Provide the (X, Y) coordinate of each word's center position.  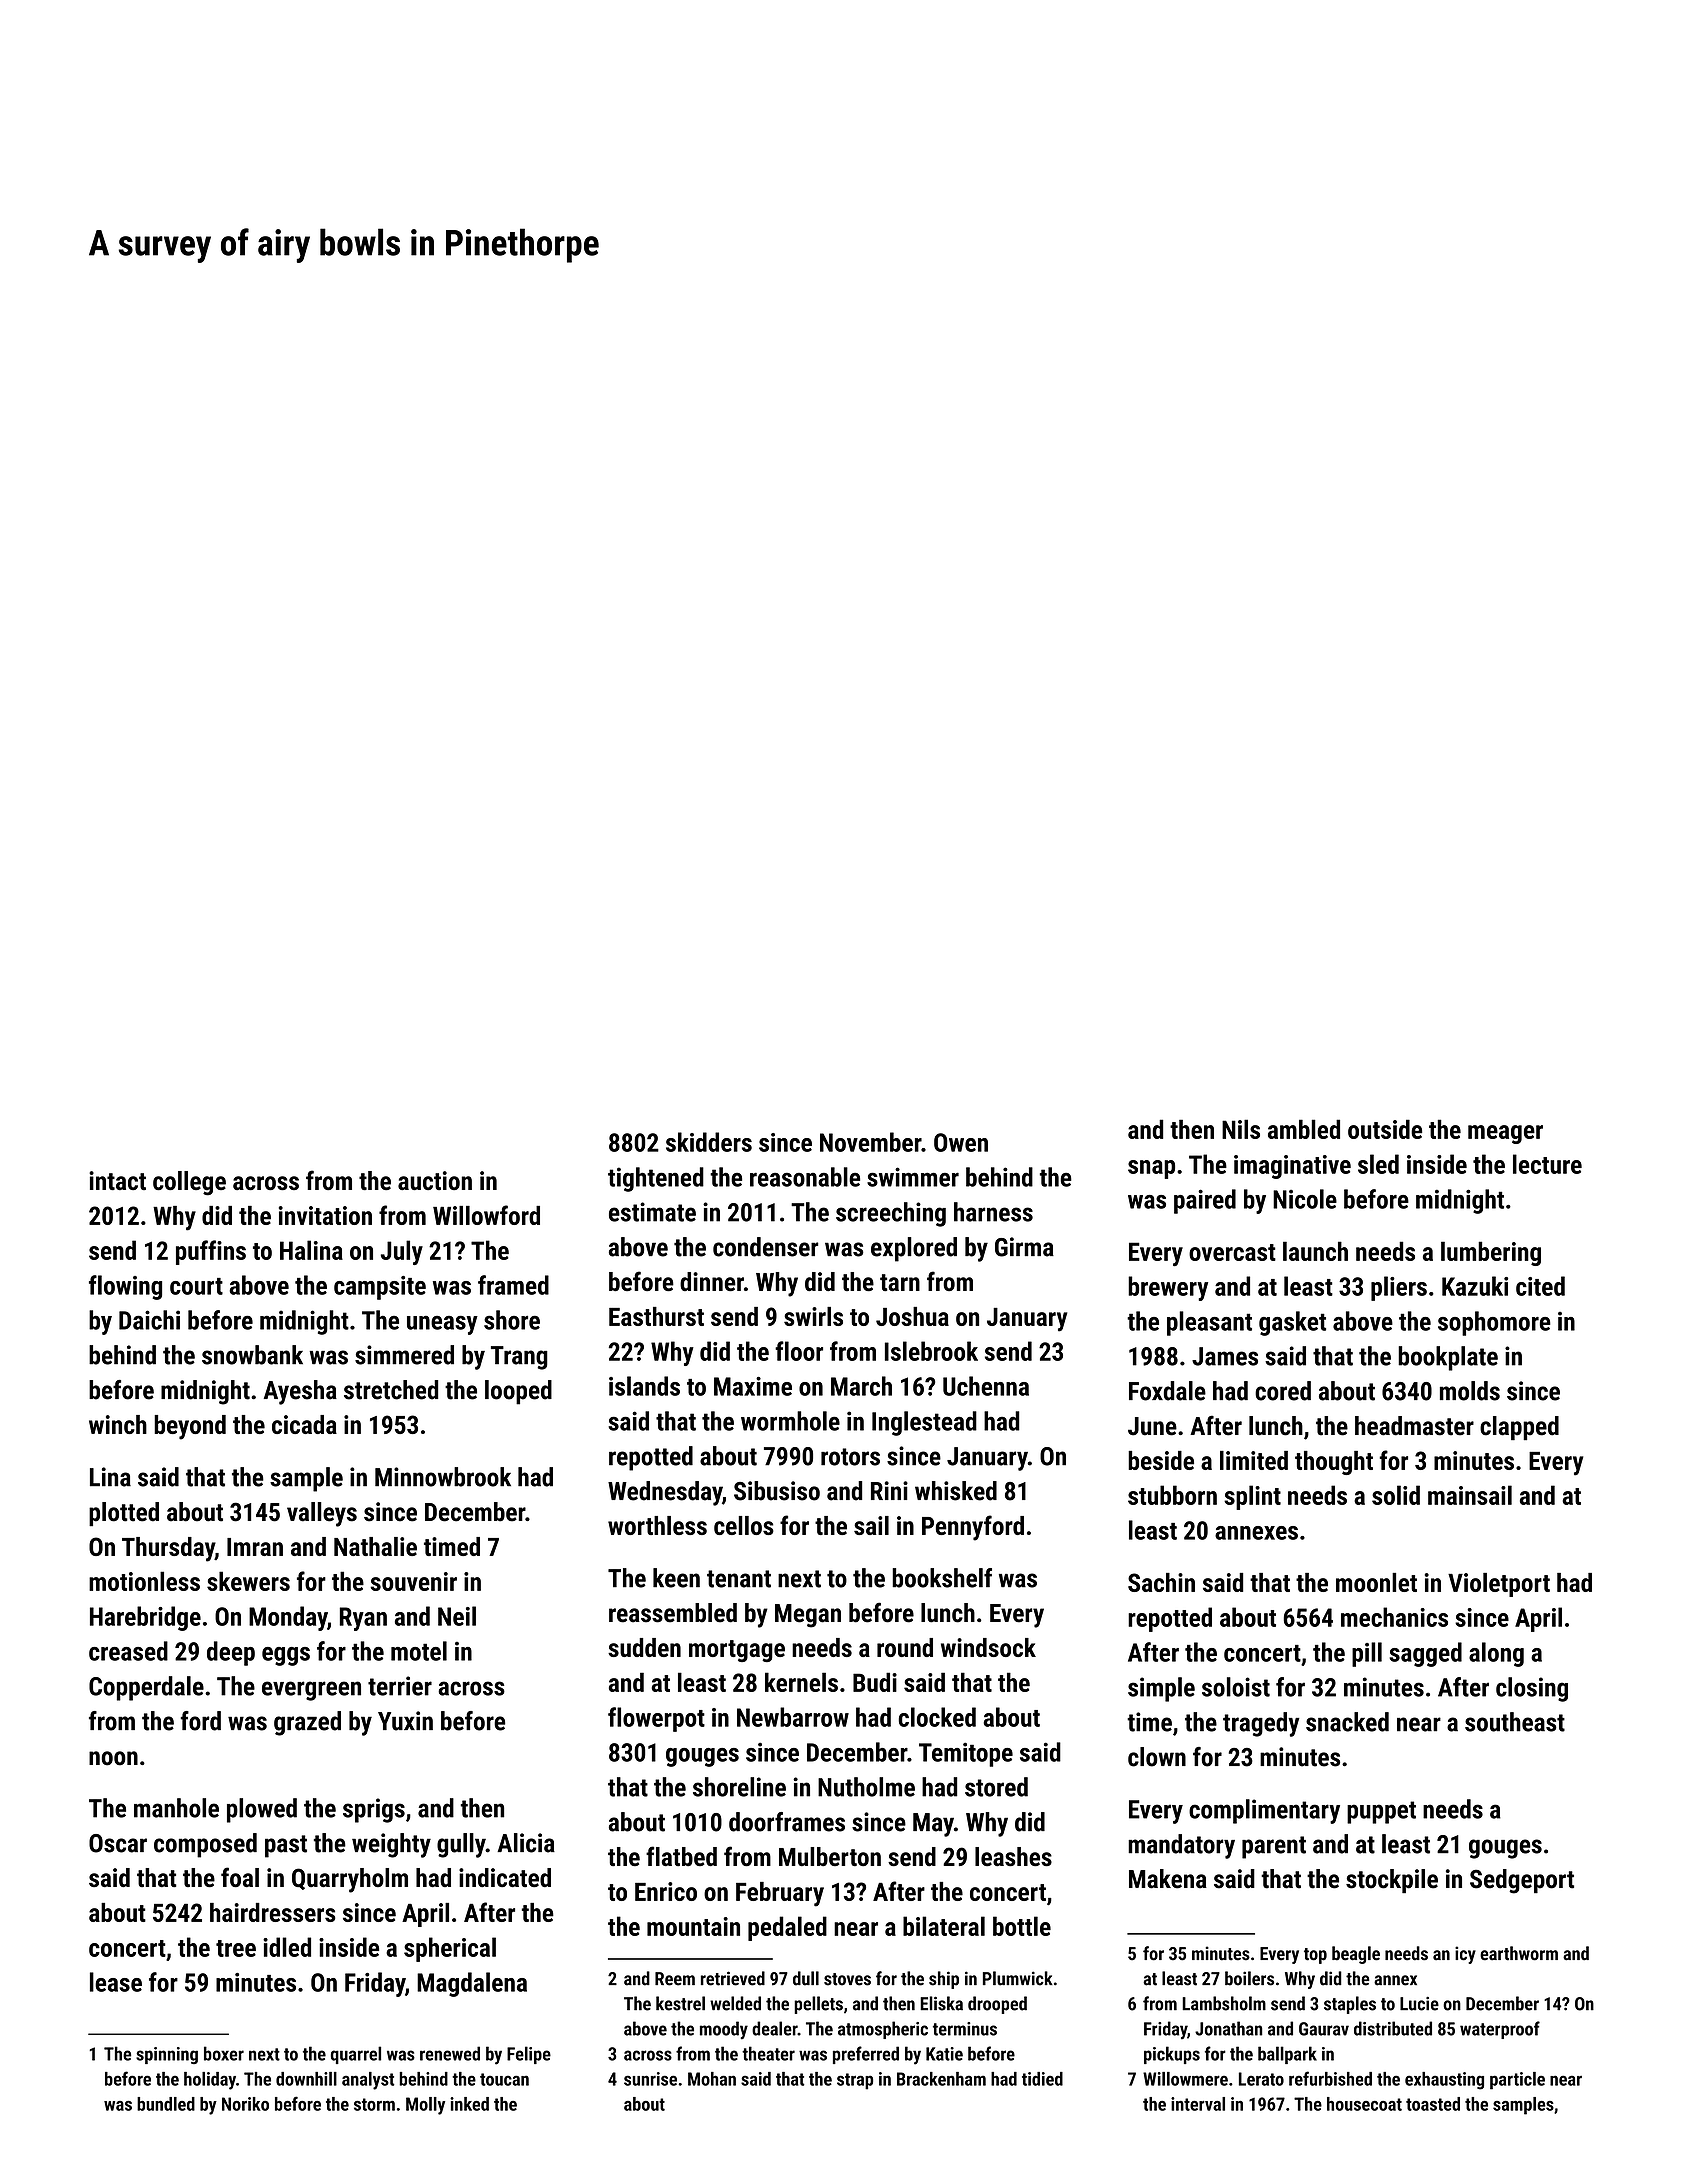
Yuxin (405, 1721)
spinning (167, 2055)
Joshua (912, 1316)
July (402, 1252)
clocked (937, 1717)
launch (1315, 1251)
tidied (1042, 2079)
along (1496, 1654)
